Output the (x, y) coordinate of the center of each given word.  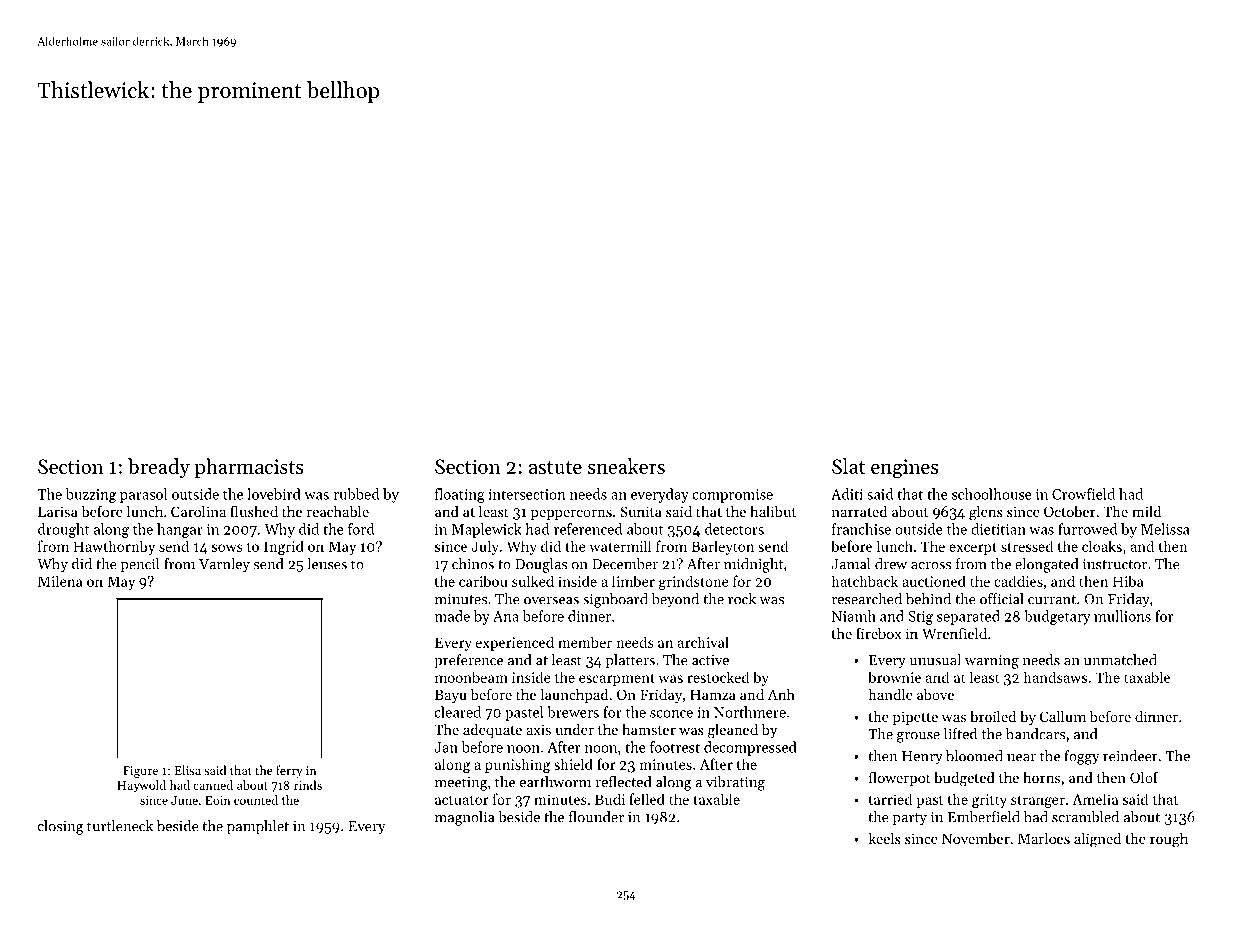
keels (884, 838)
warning (992, 662)
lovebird (274, 494)
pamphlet (258, 827)
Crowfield (1083, 494)
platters (630, 661)
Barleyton (722, 547)
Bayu (451, 696)
